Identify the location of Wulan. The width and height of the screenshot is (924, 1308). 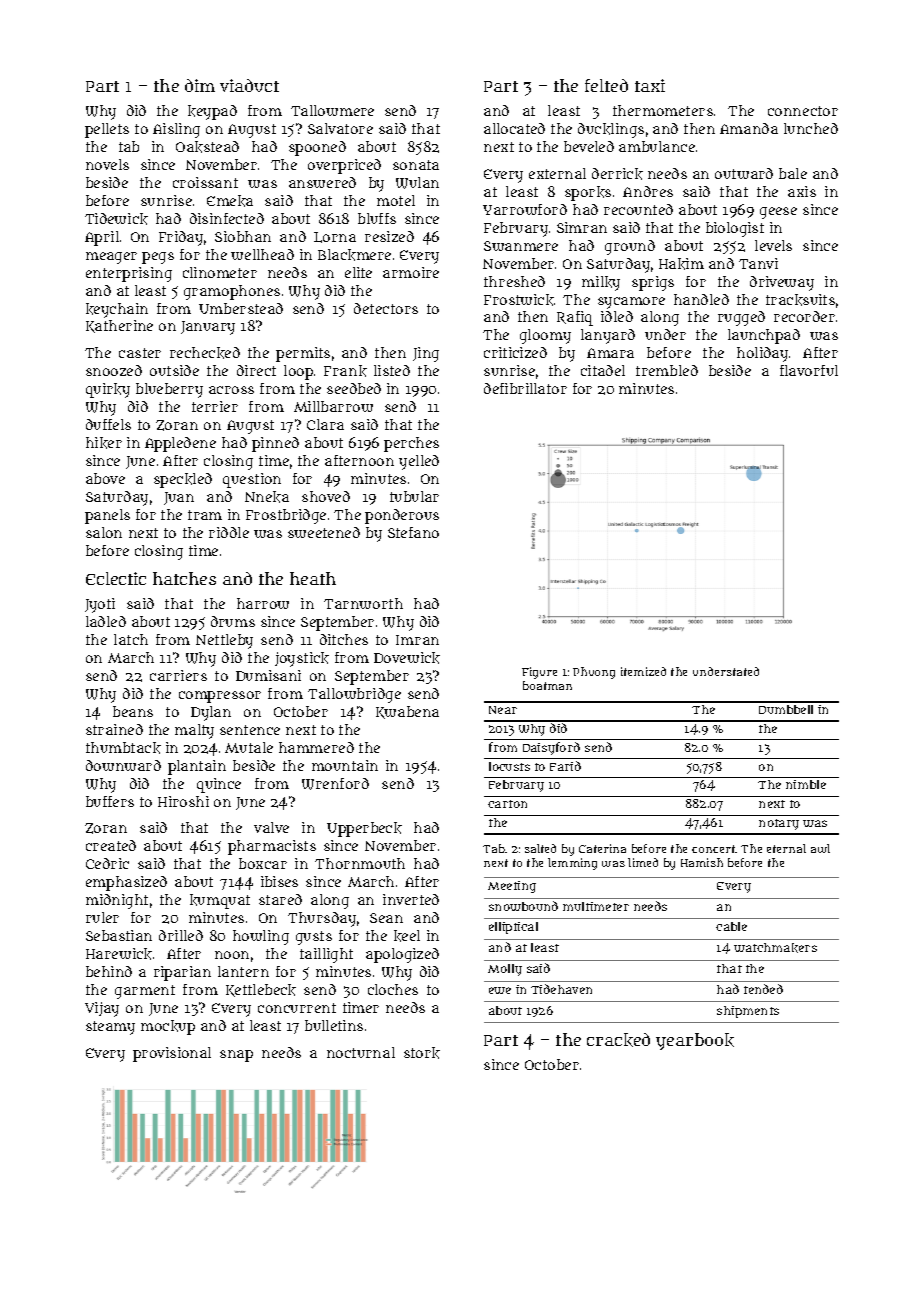
(417, 183).
